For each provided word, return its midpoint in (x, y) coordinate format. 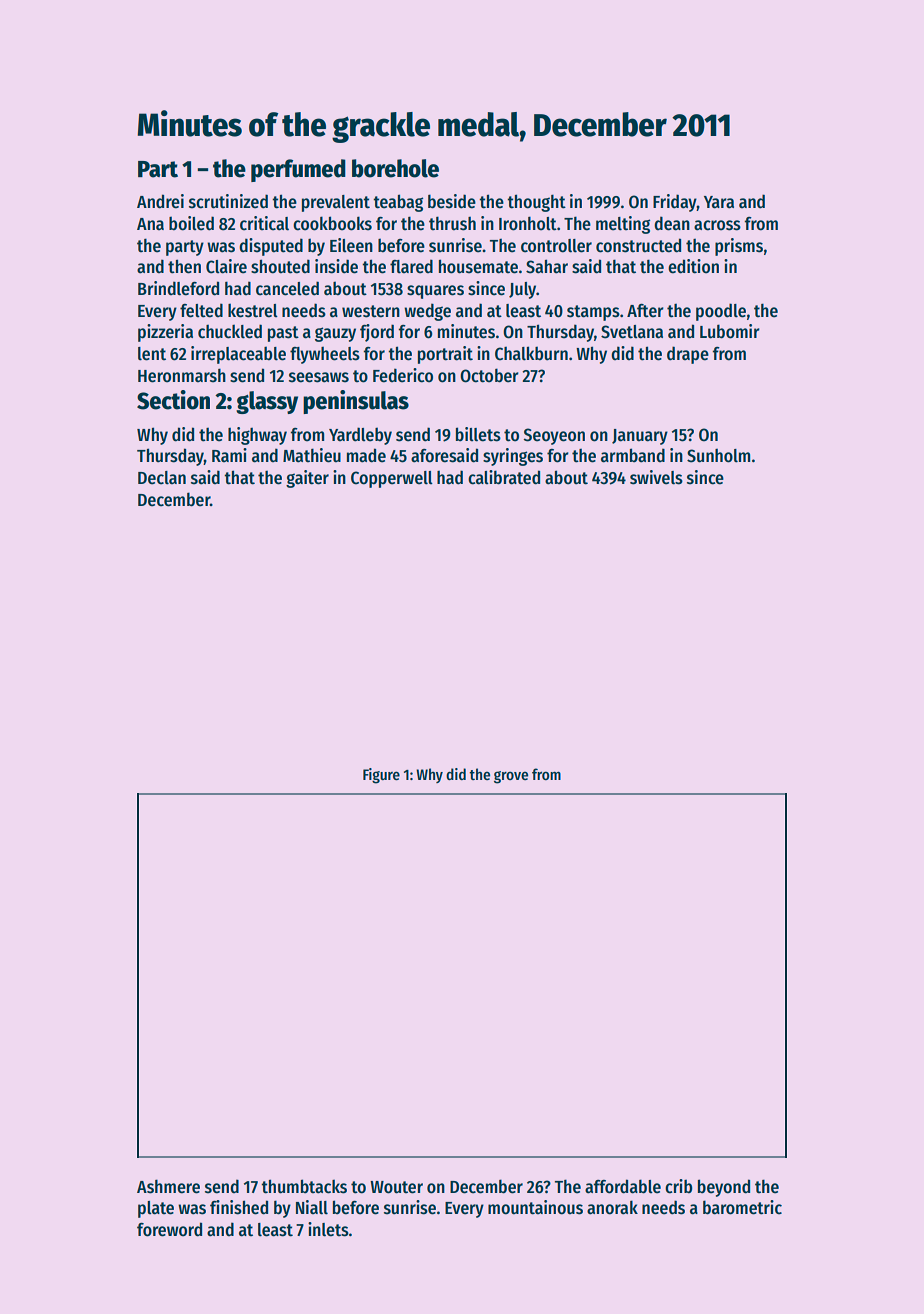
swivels (656, 477)
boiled (191, 223)
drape (688, 355)
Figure (381, 776)
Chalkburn (531, 353)
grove (511, 777)
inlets (328, 1229)
